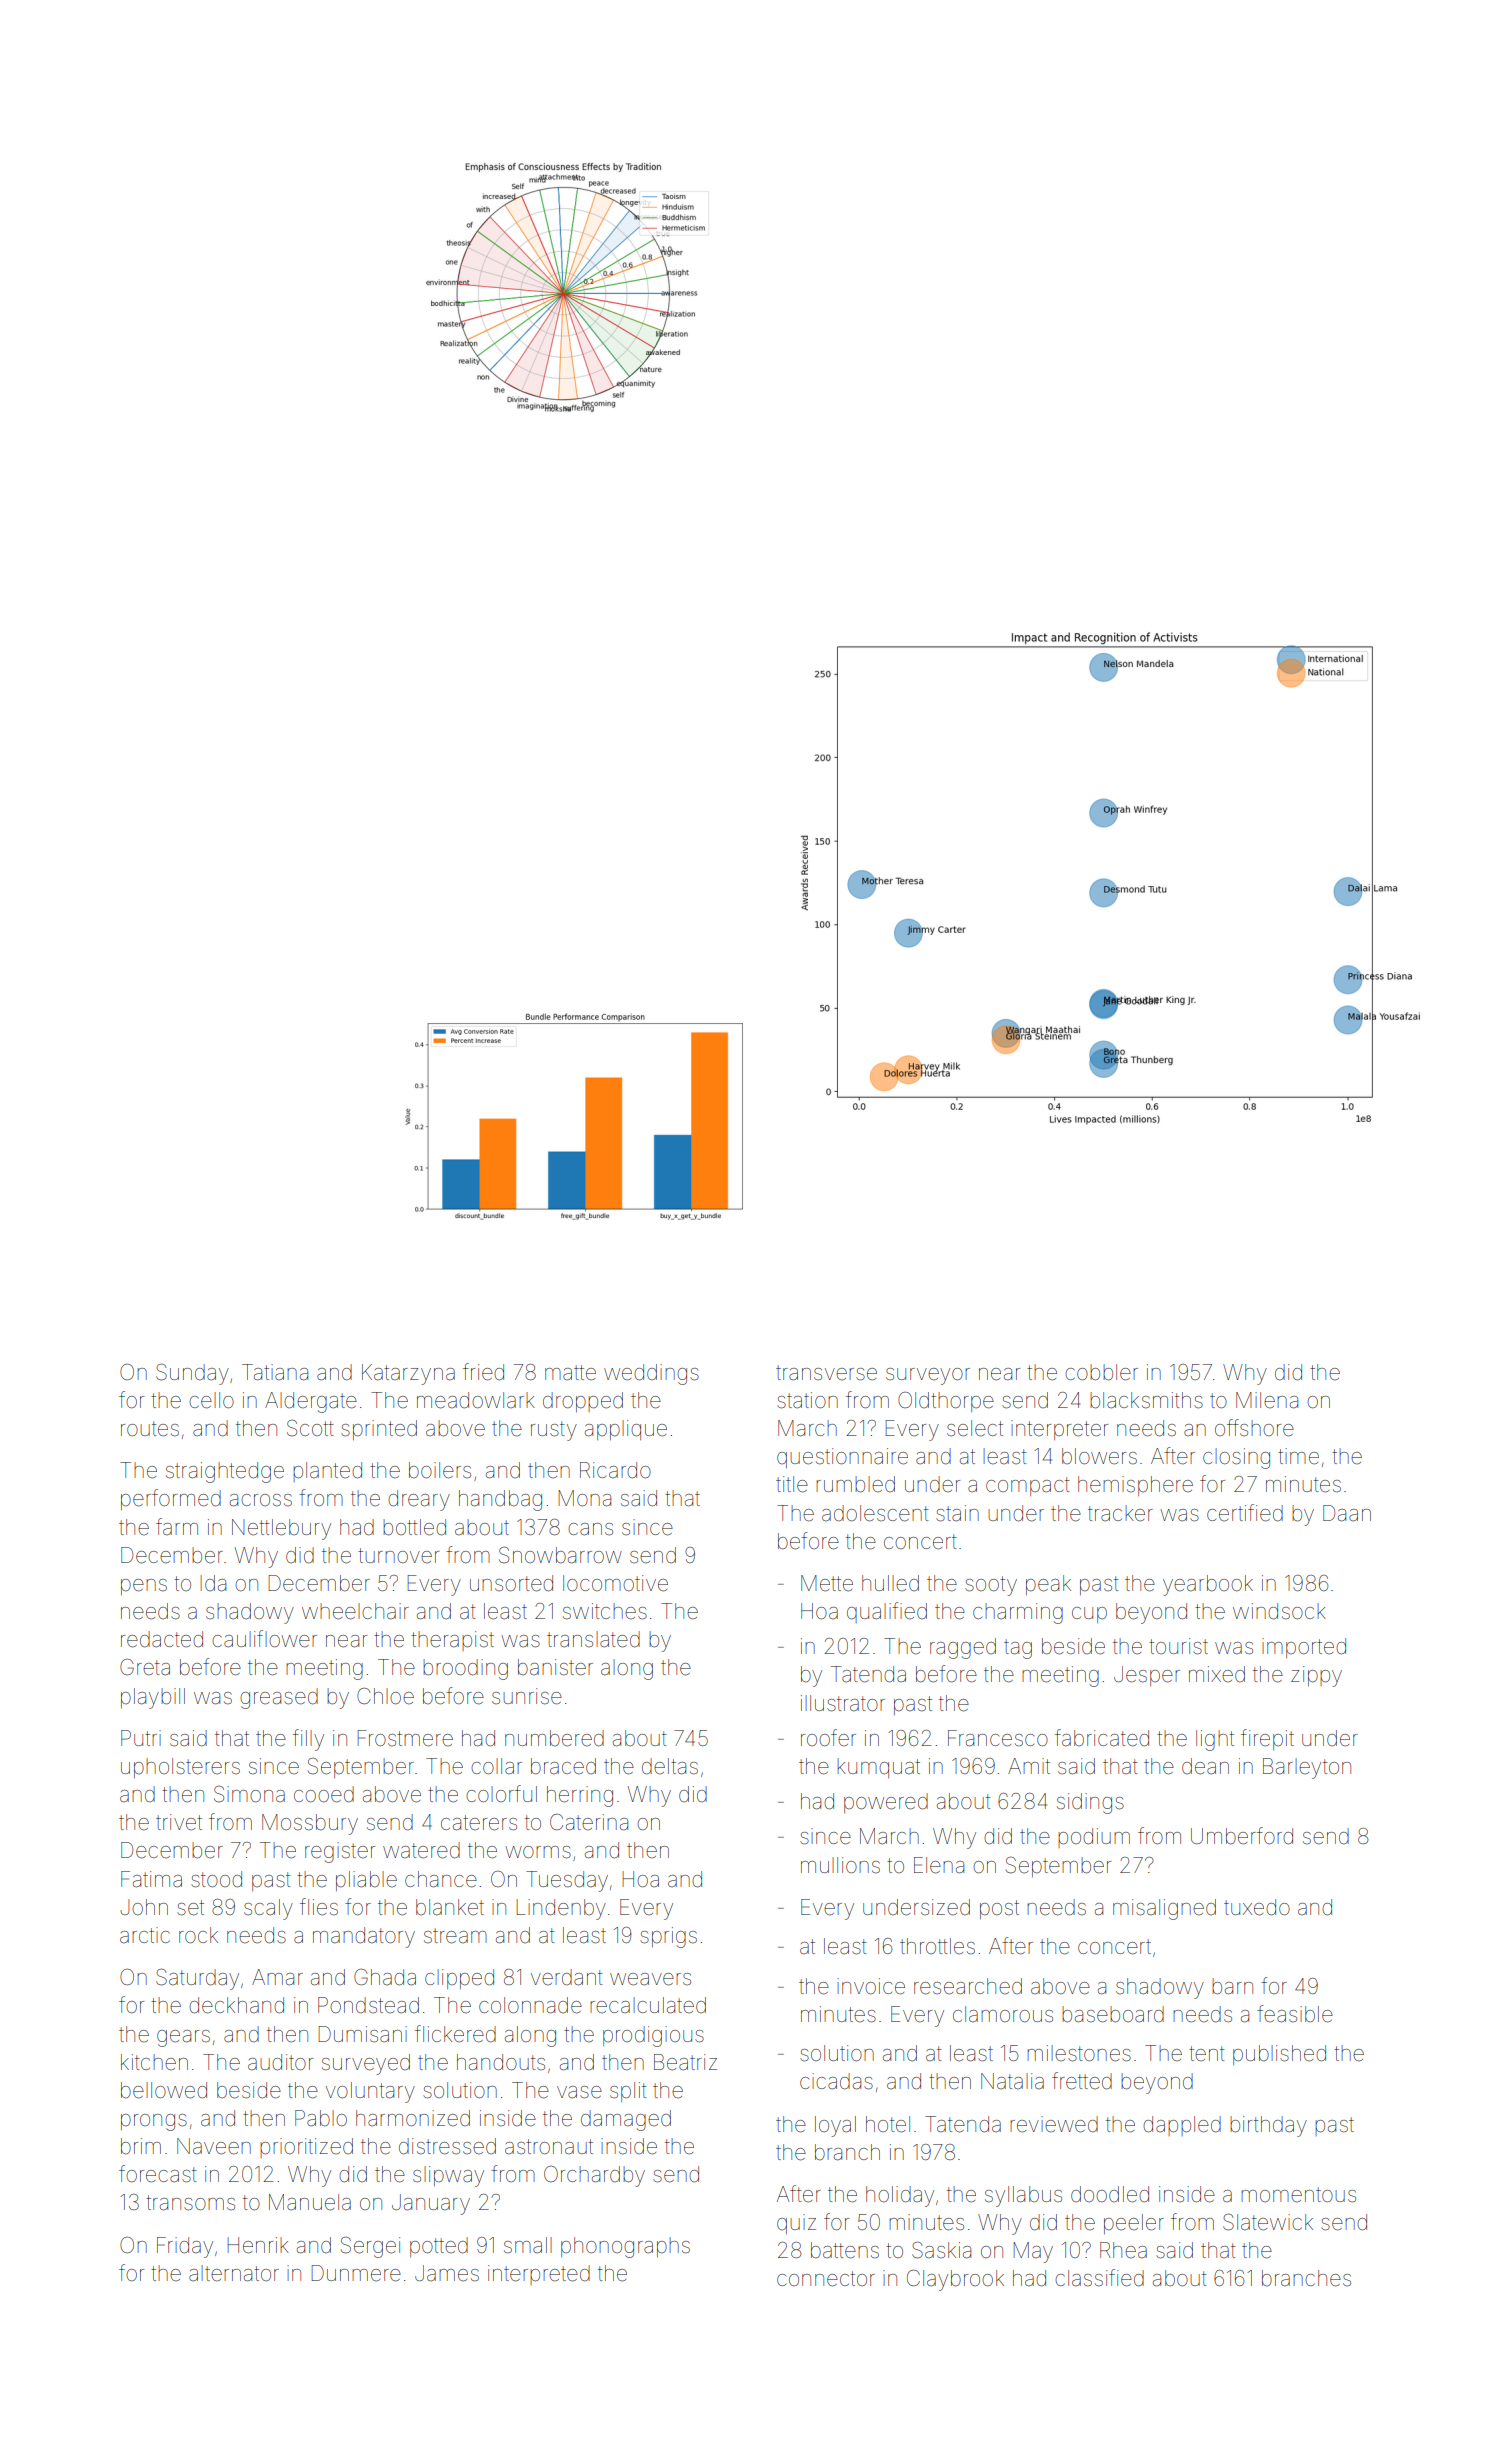 The height and width of the document is (2464, 1496). What do you see at coordinates (275, 1372) in the document?
I see `Tatiana` at bounding box center [275, 1372].
